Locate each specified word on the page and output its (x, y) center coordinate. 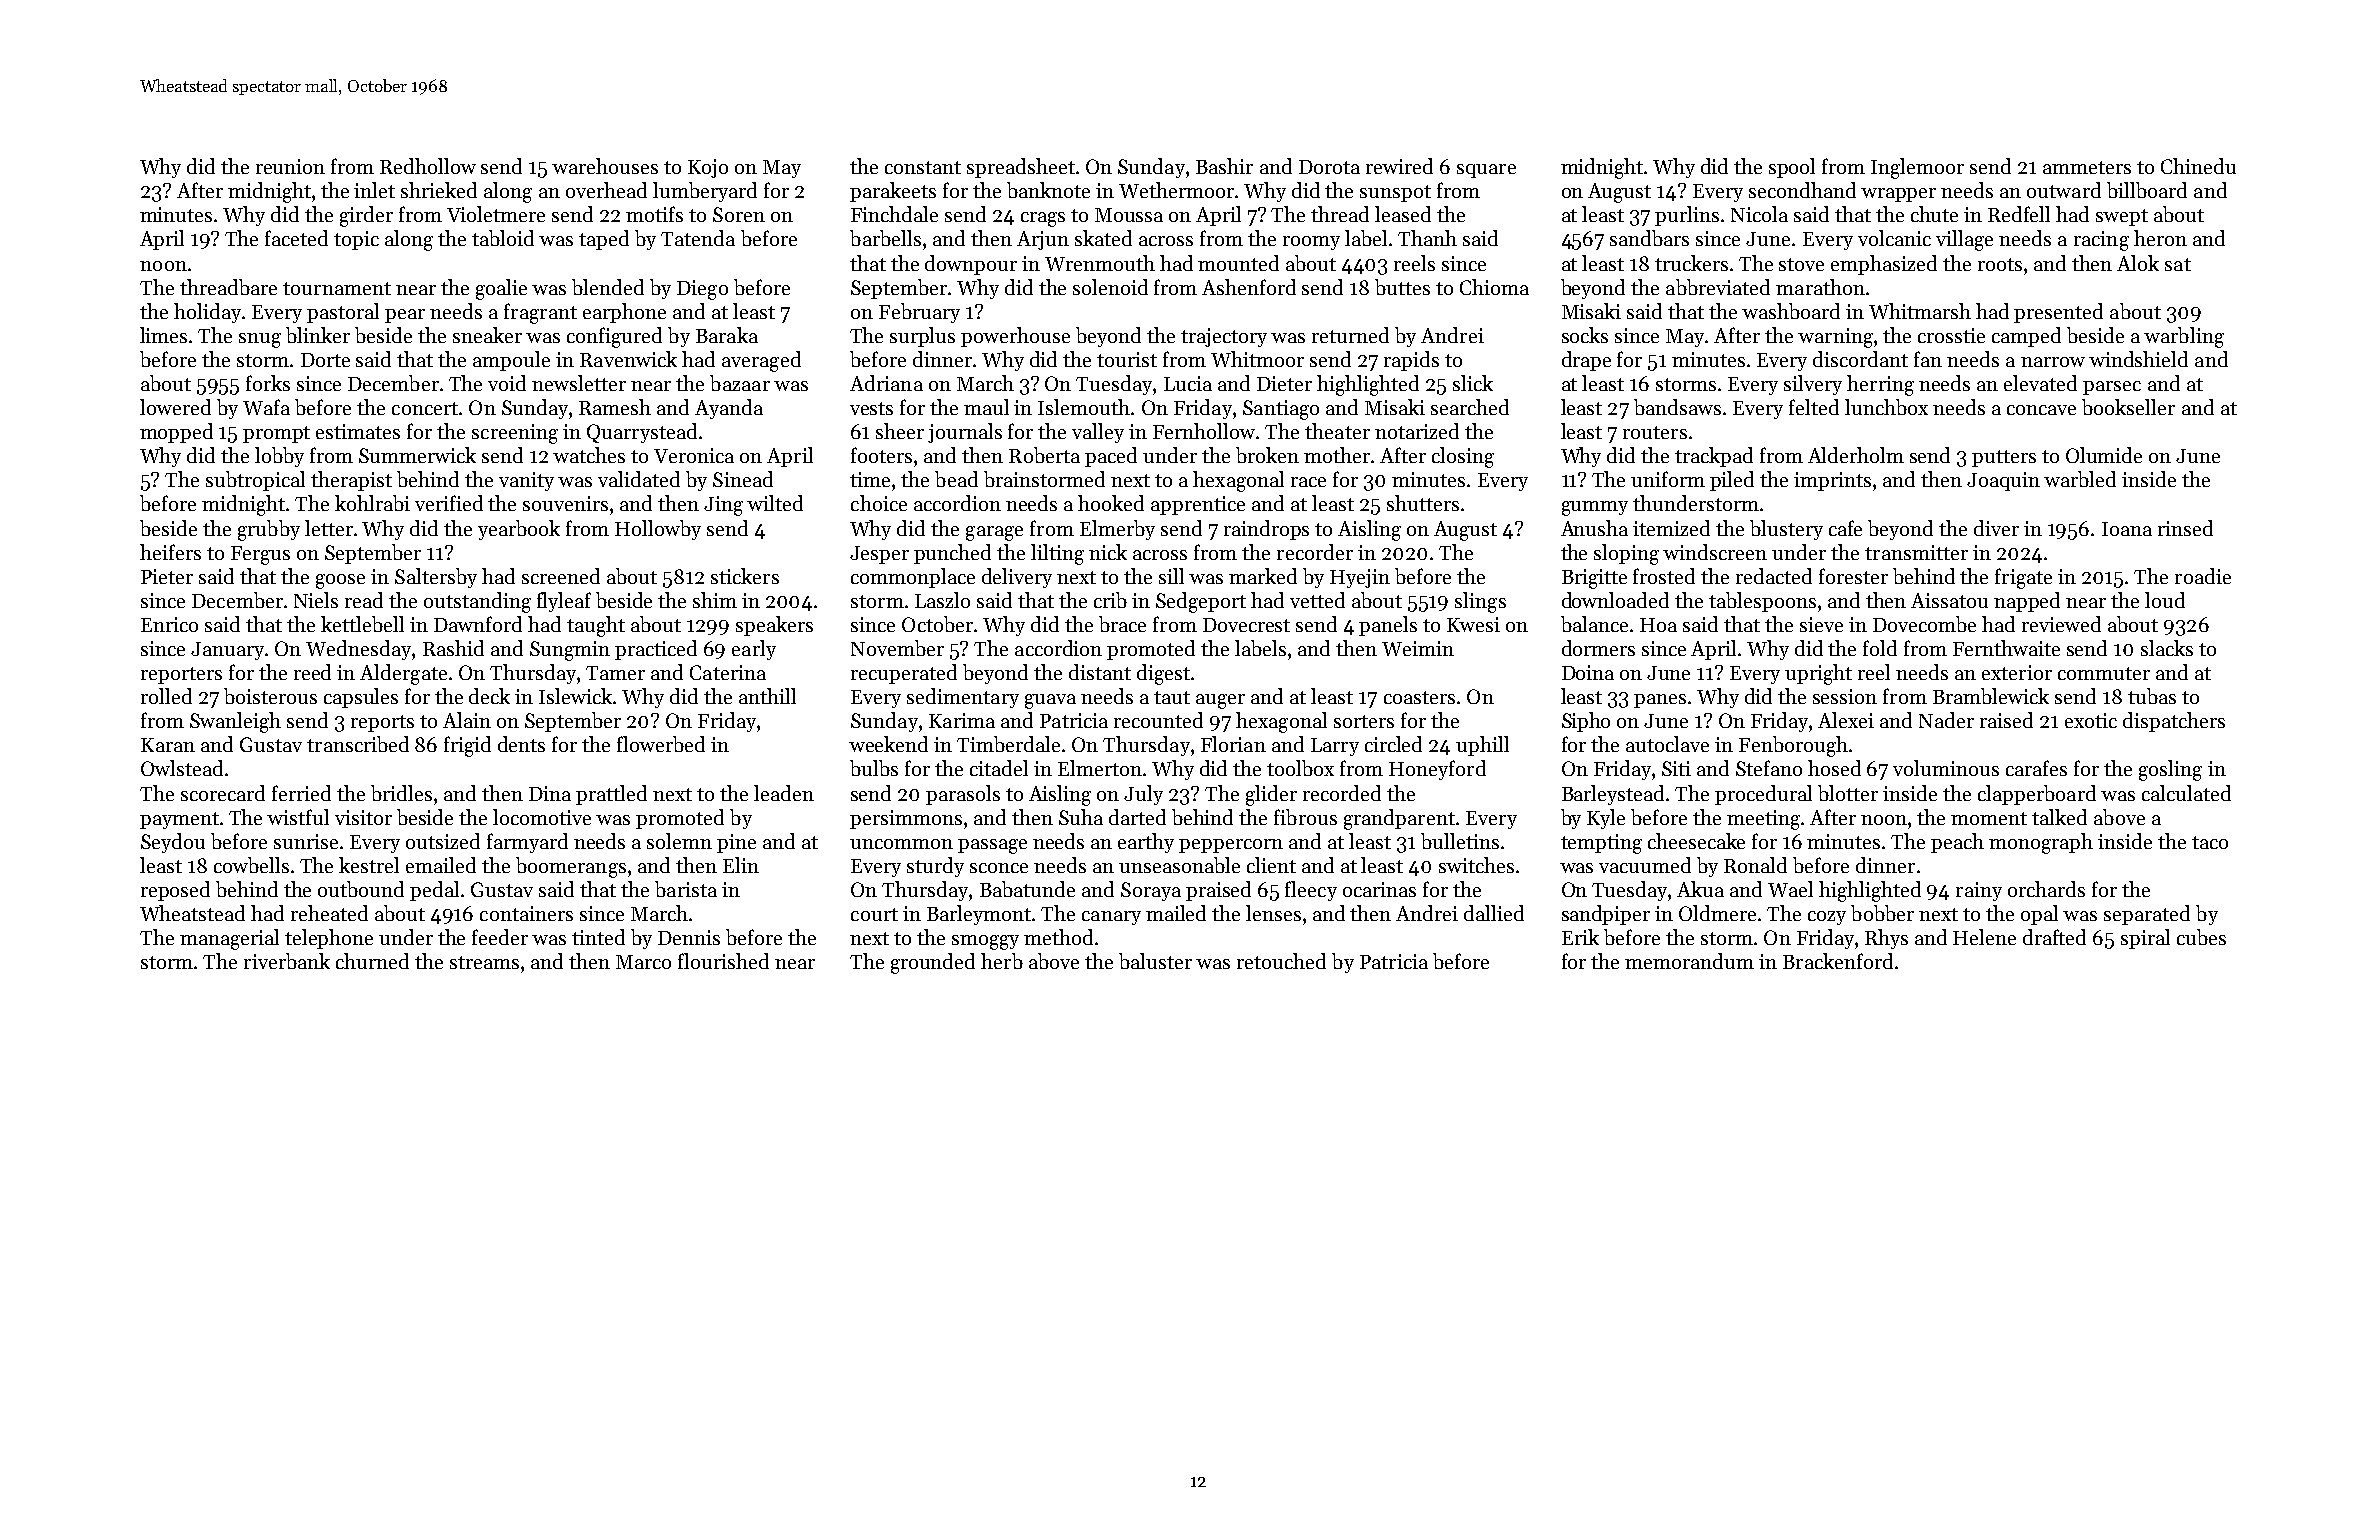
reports (382, 723)
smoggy (985, 942)
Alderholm (1856, 455)
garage (994, 533)
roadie (2203, 576)
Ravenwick (628, 359)
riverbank (287, 961)
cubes (2201, 937)
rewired (1399, 166)
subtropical (255, 481)
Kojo (708, 168)
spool (1792, 168)
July (1143, 795)
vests (871, 408)
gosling (2170, 770)
